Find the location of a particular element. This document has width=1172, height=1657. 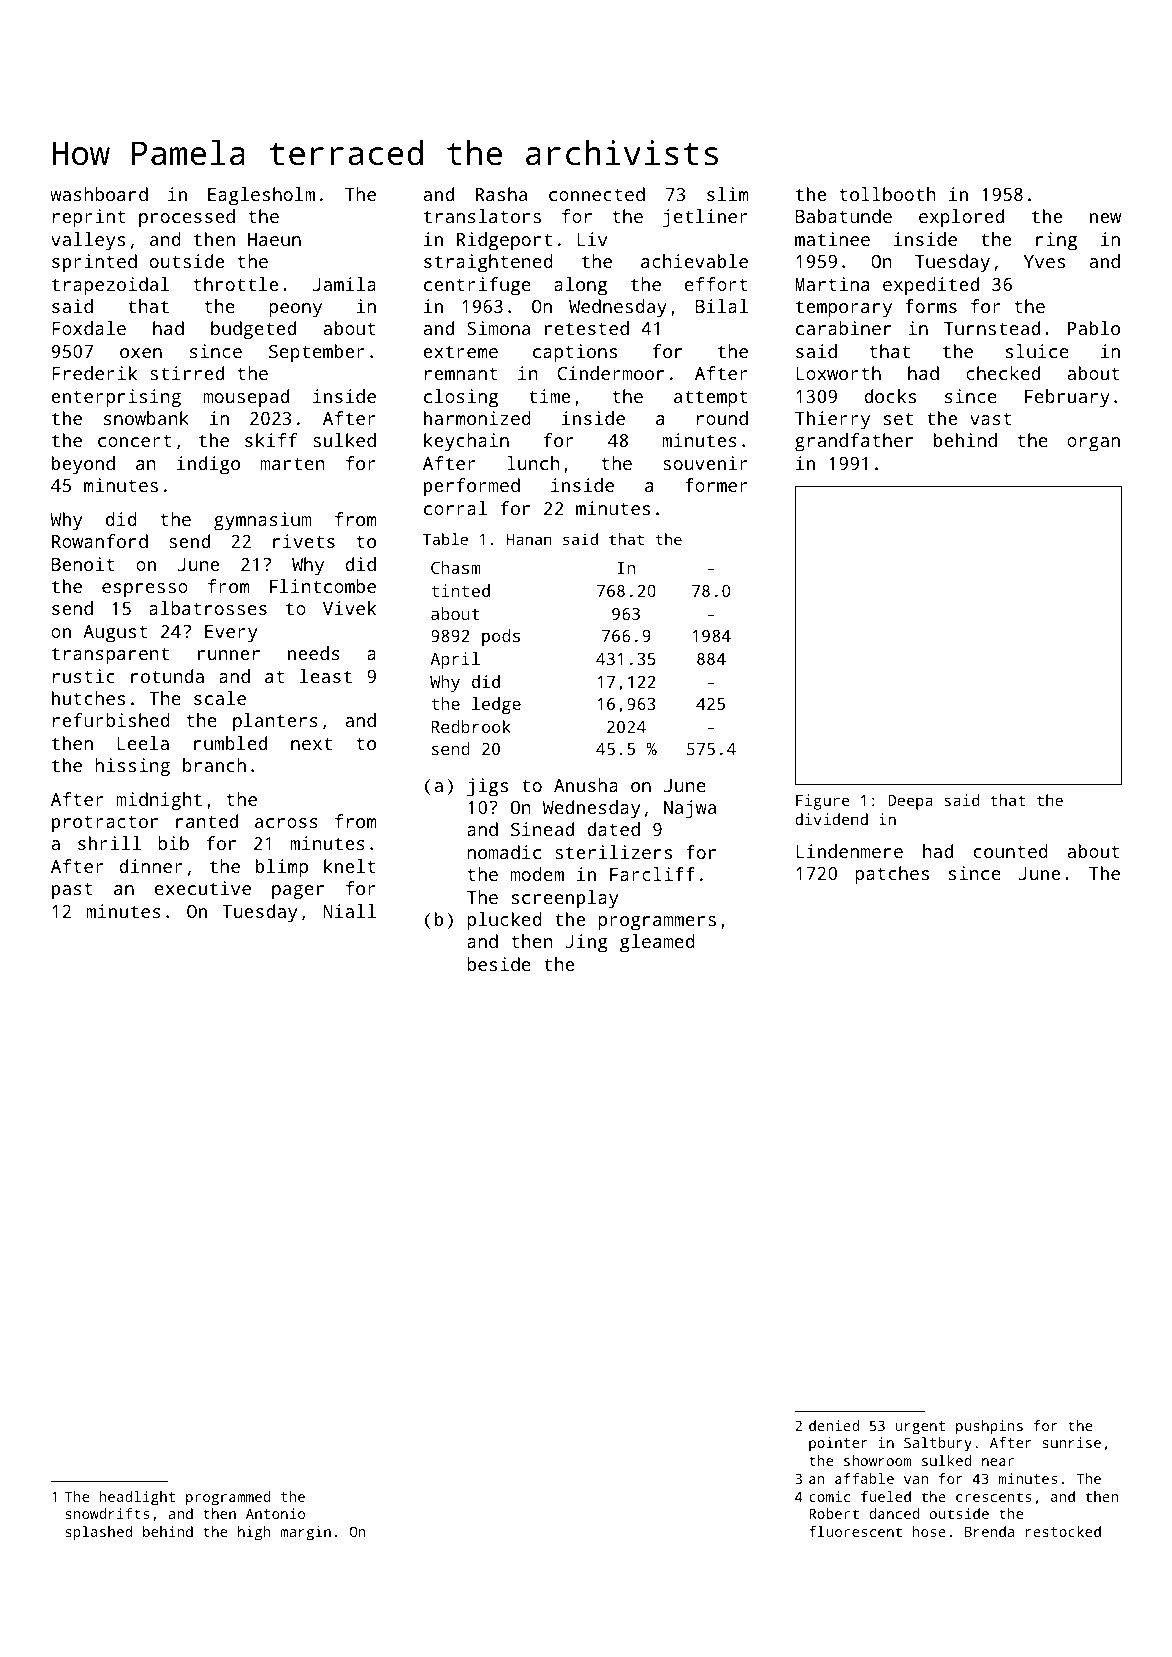

gleamed is located at coordinates (657, 943).
